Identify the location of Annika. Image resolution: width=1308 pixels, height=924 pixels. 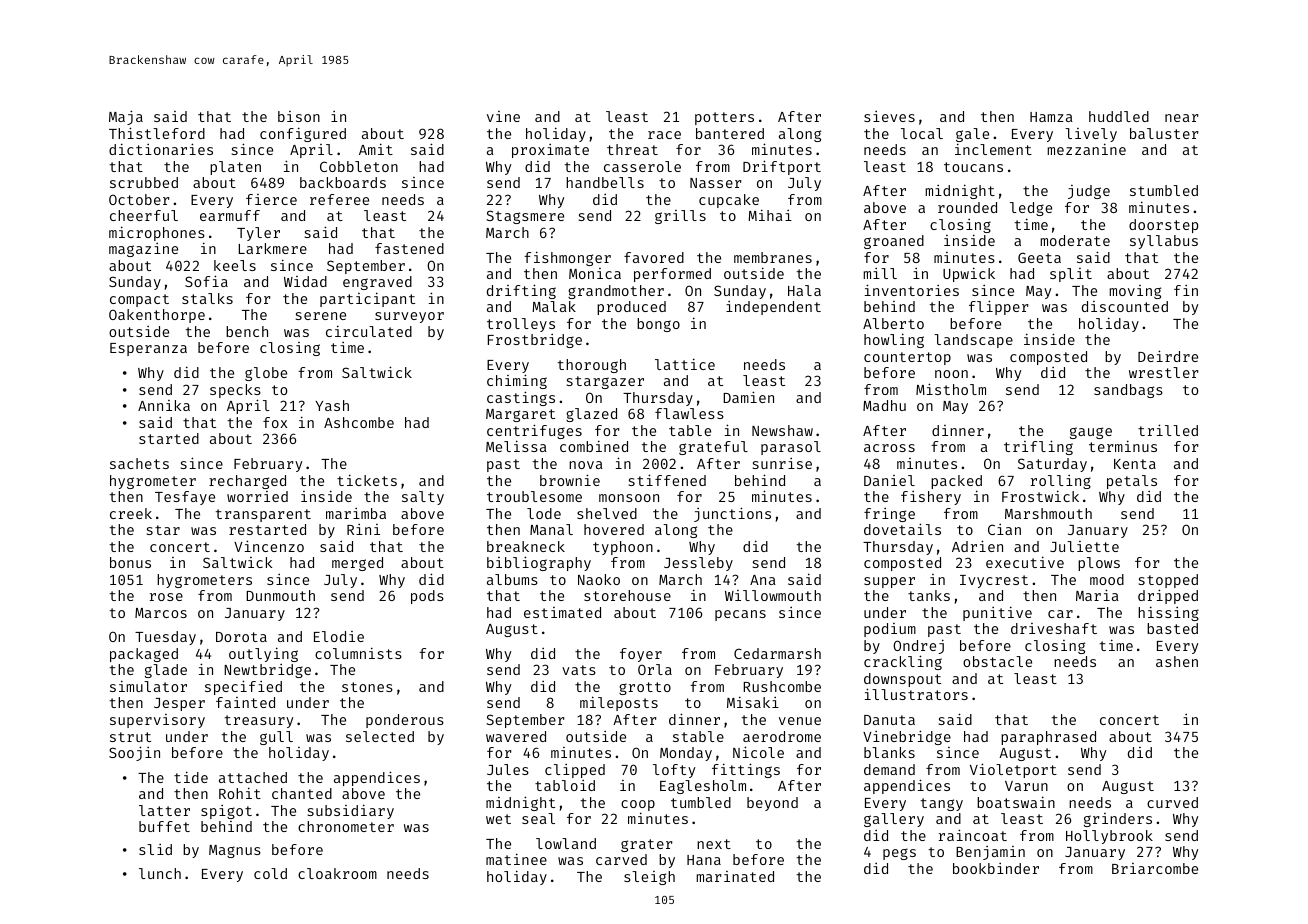
(164, 405).
